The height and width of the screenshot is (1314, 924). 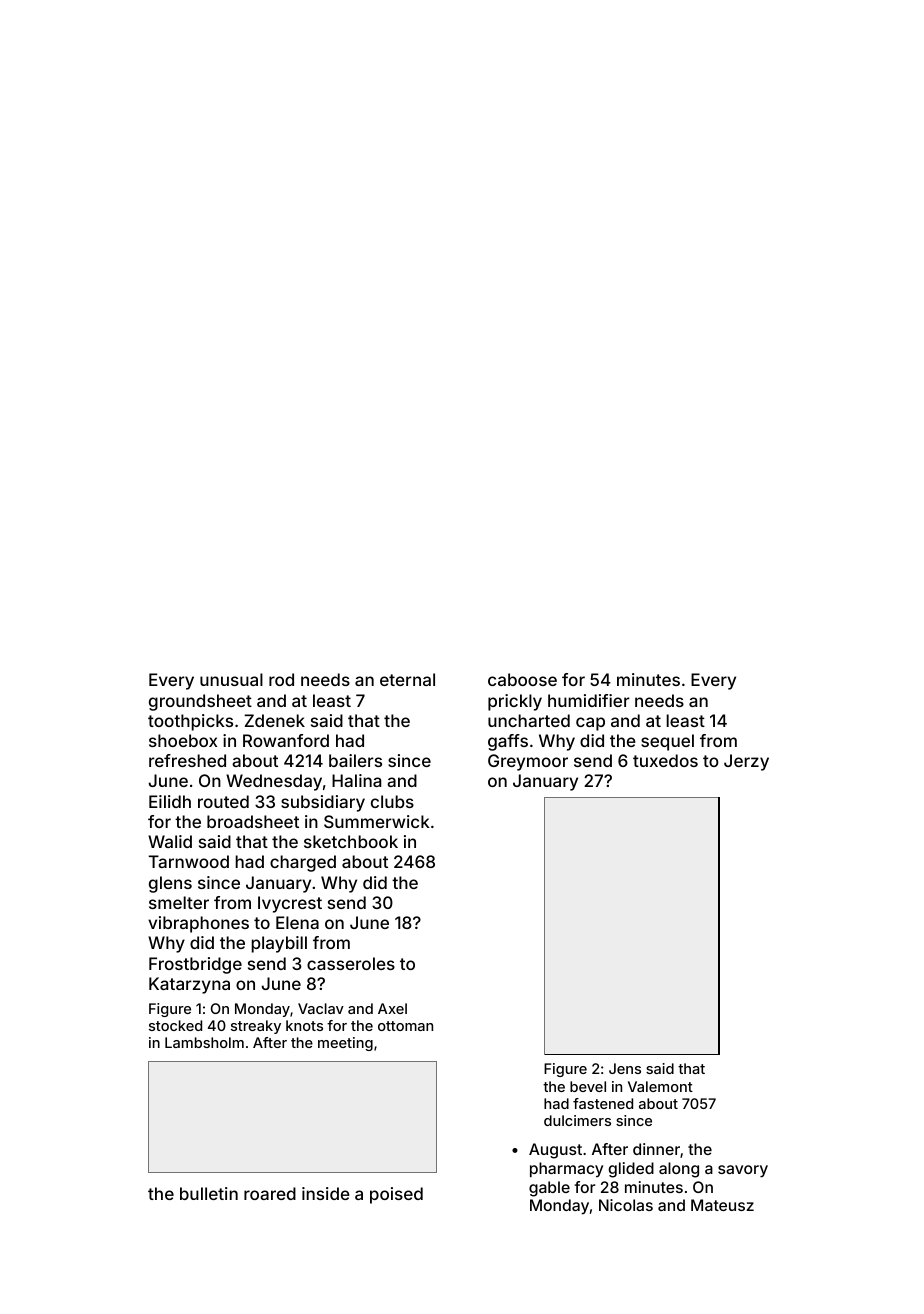 What do you see at coordinates (321, 1008) in the screenshot?
I see `Vaclav` at bounding box center [321, 1008].
